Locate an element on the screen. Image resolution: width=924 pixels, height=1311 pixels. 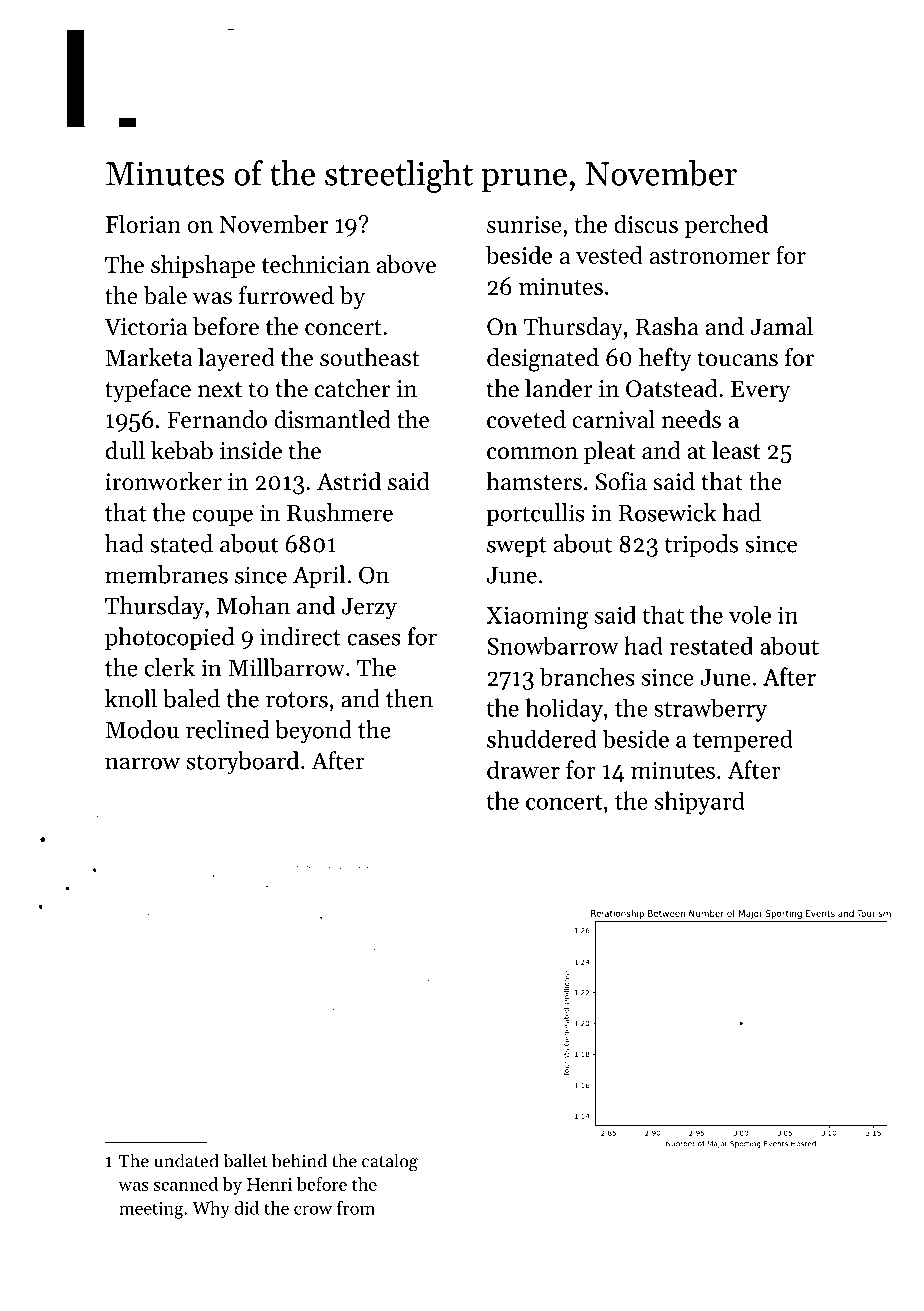
vested is located at coordinates (609, 255).
